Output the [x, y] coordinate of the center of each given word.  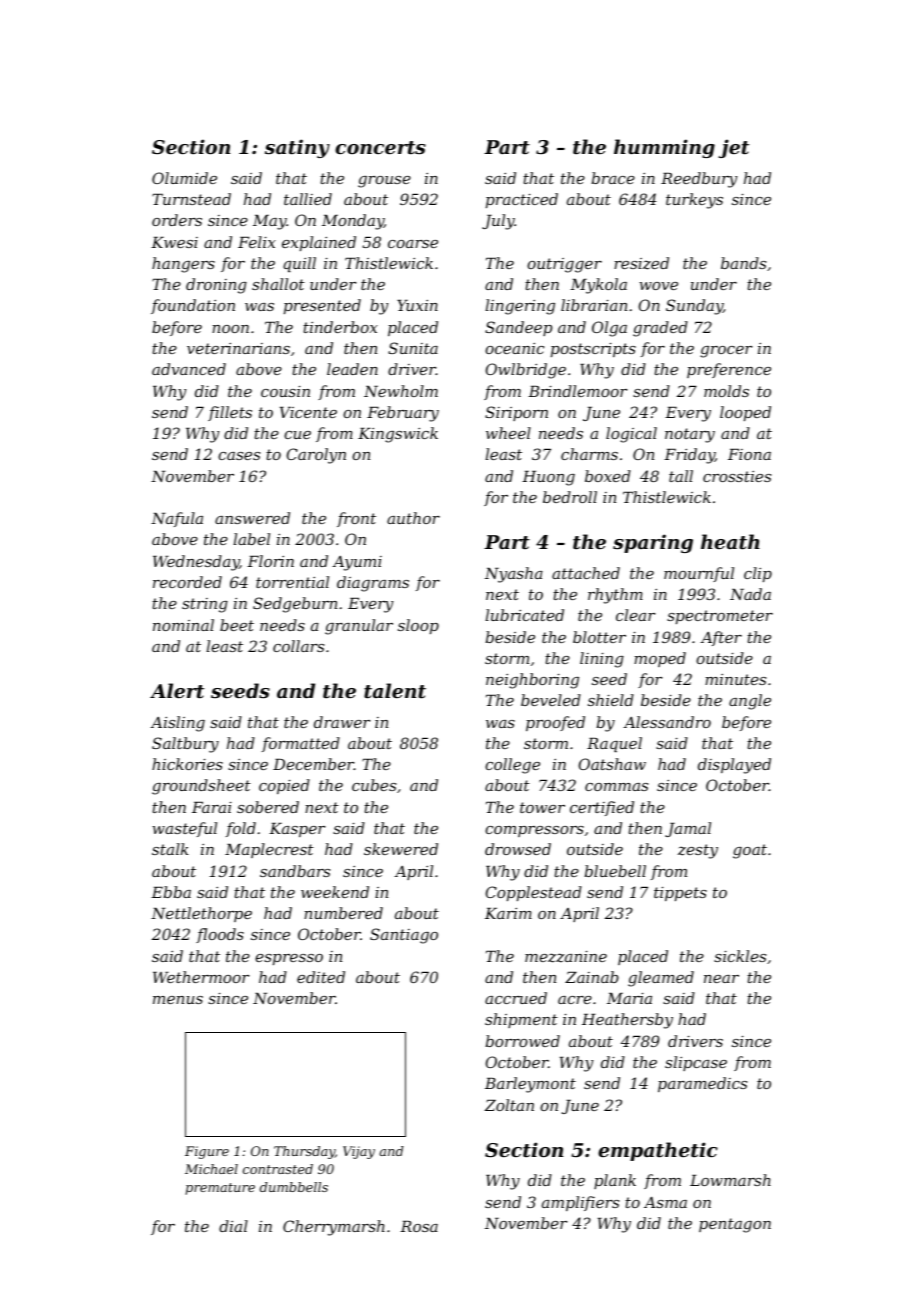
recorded [187, 582]
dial [233, 1226]
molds [726, 391]
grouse [384, 182]
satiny [297, 148]
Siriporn [516, 413]
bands [743, 263]
